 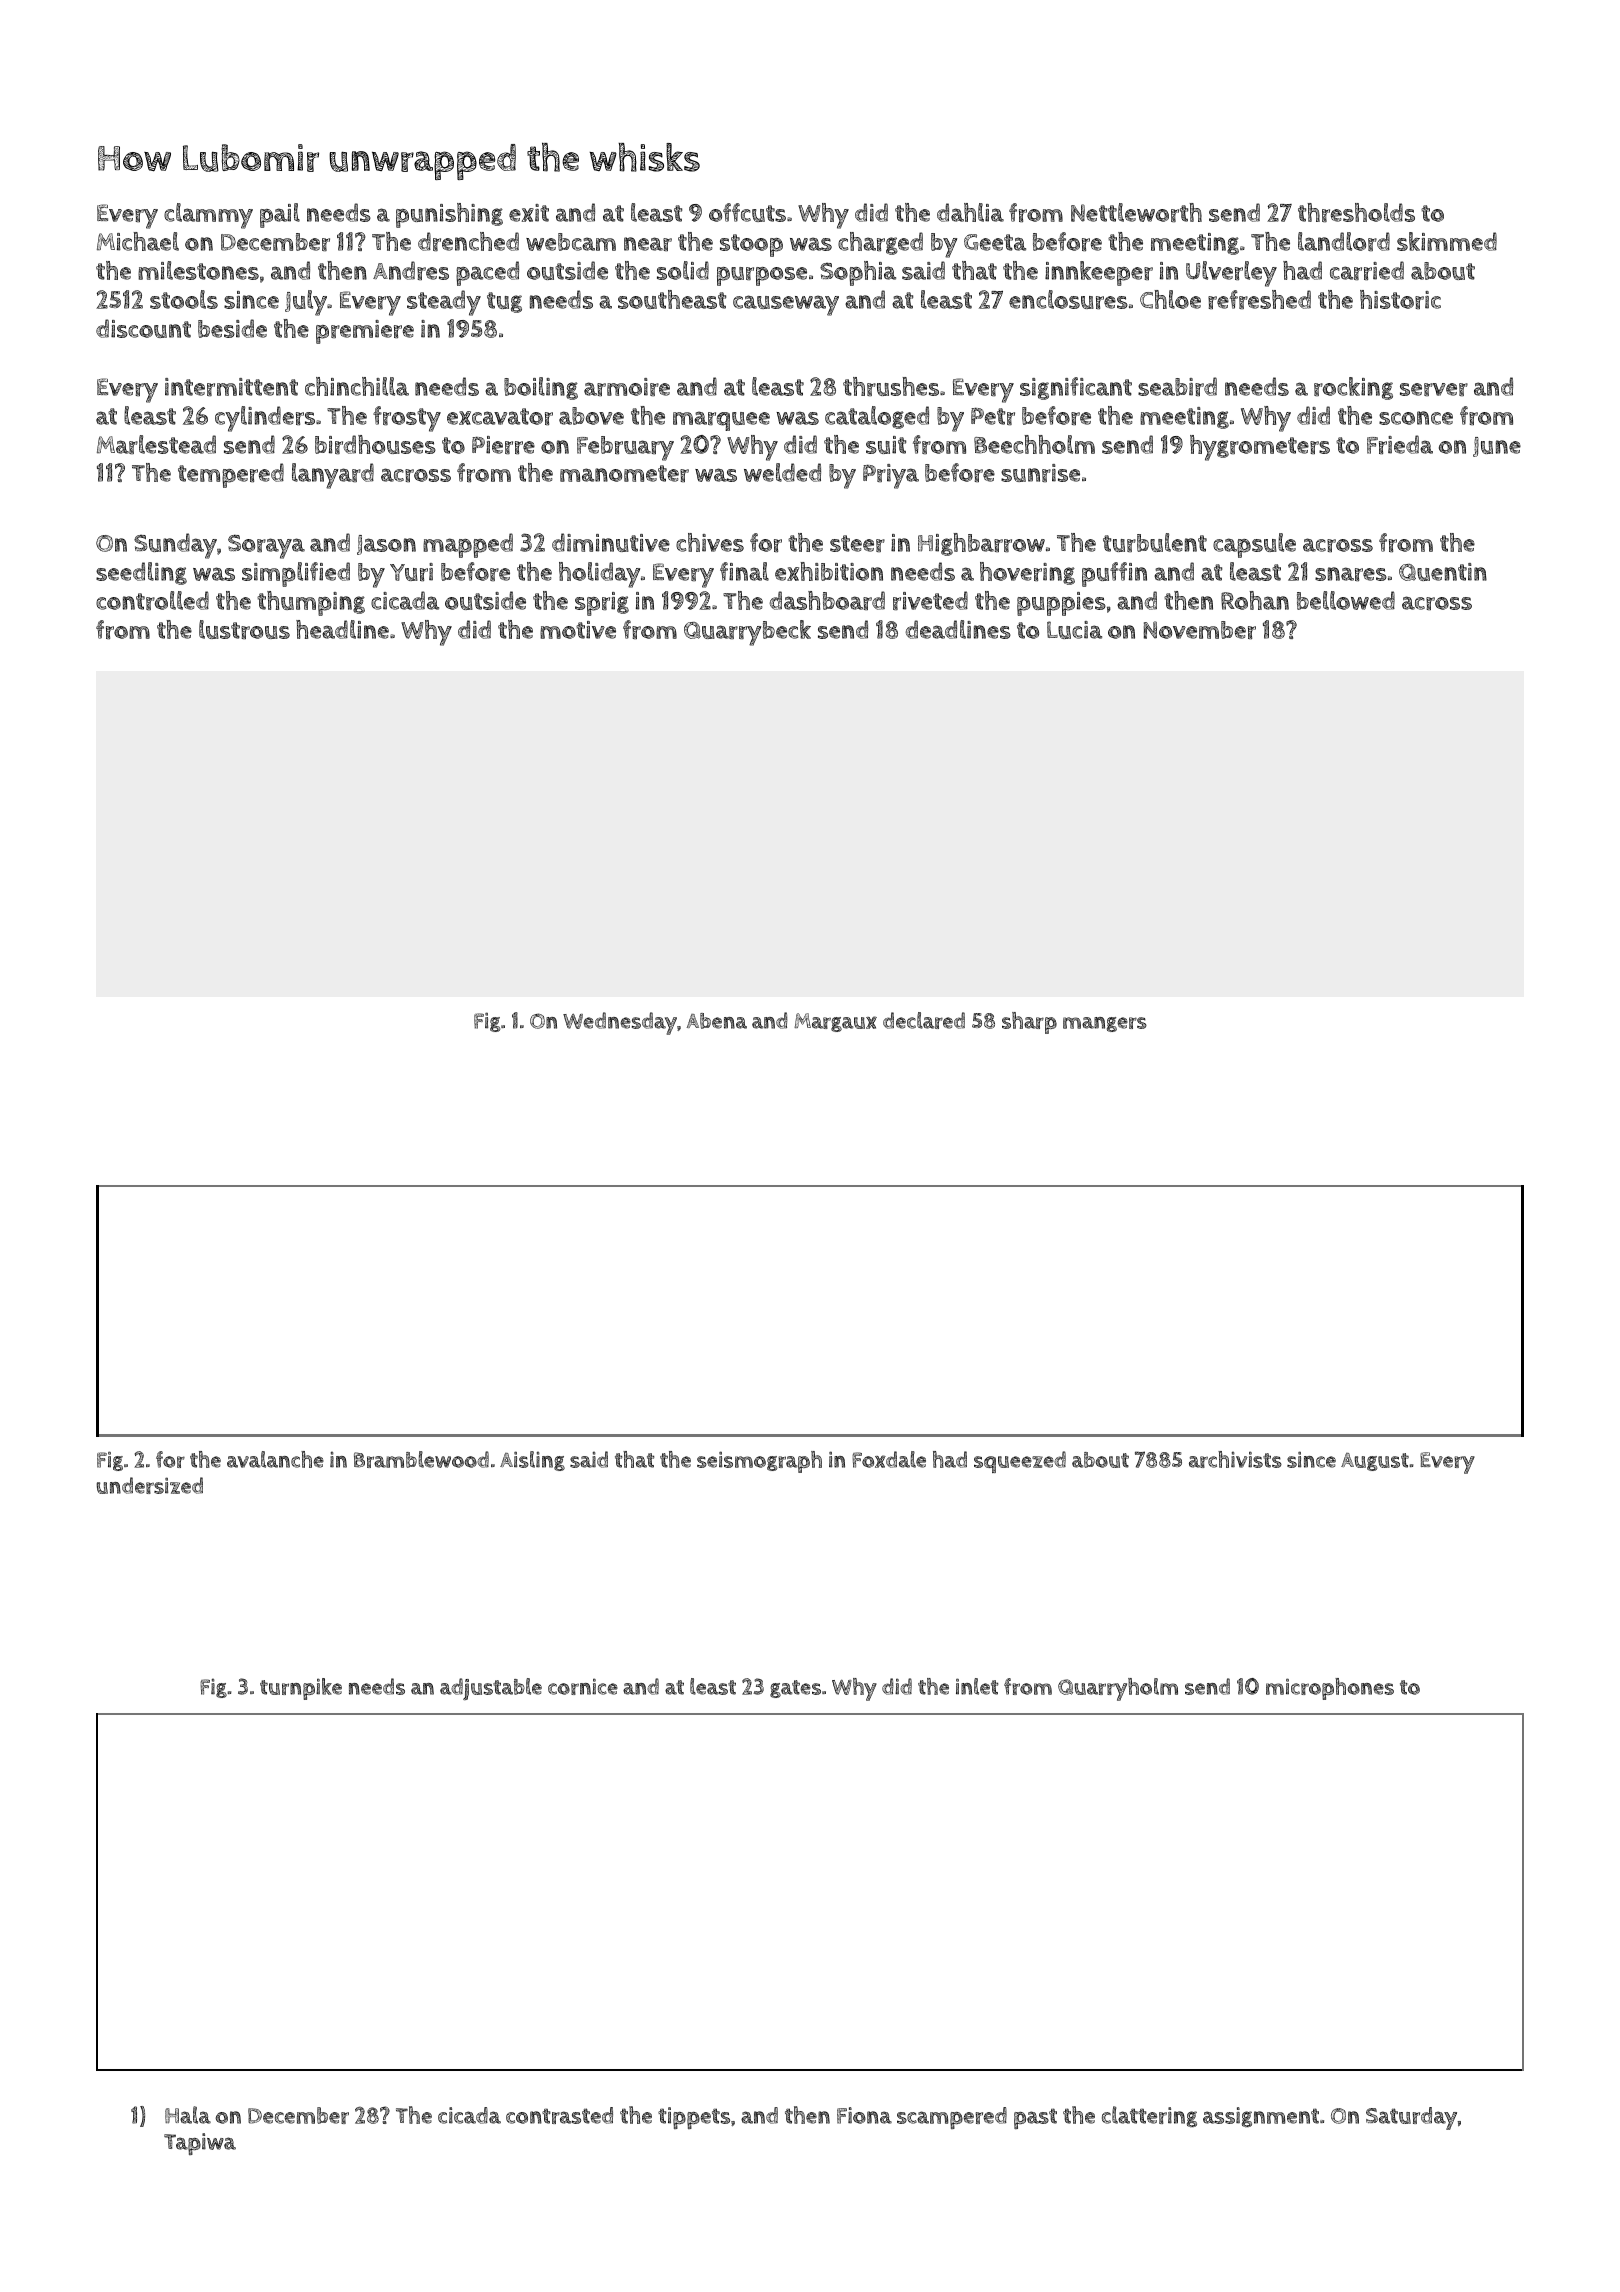 I want to click on gates, so click(x=795, y=1689).
